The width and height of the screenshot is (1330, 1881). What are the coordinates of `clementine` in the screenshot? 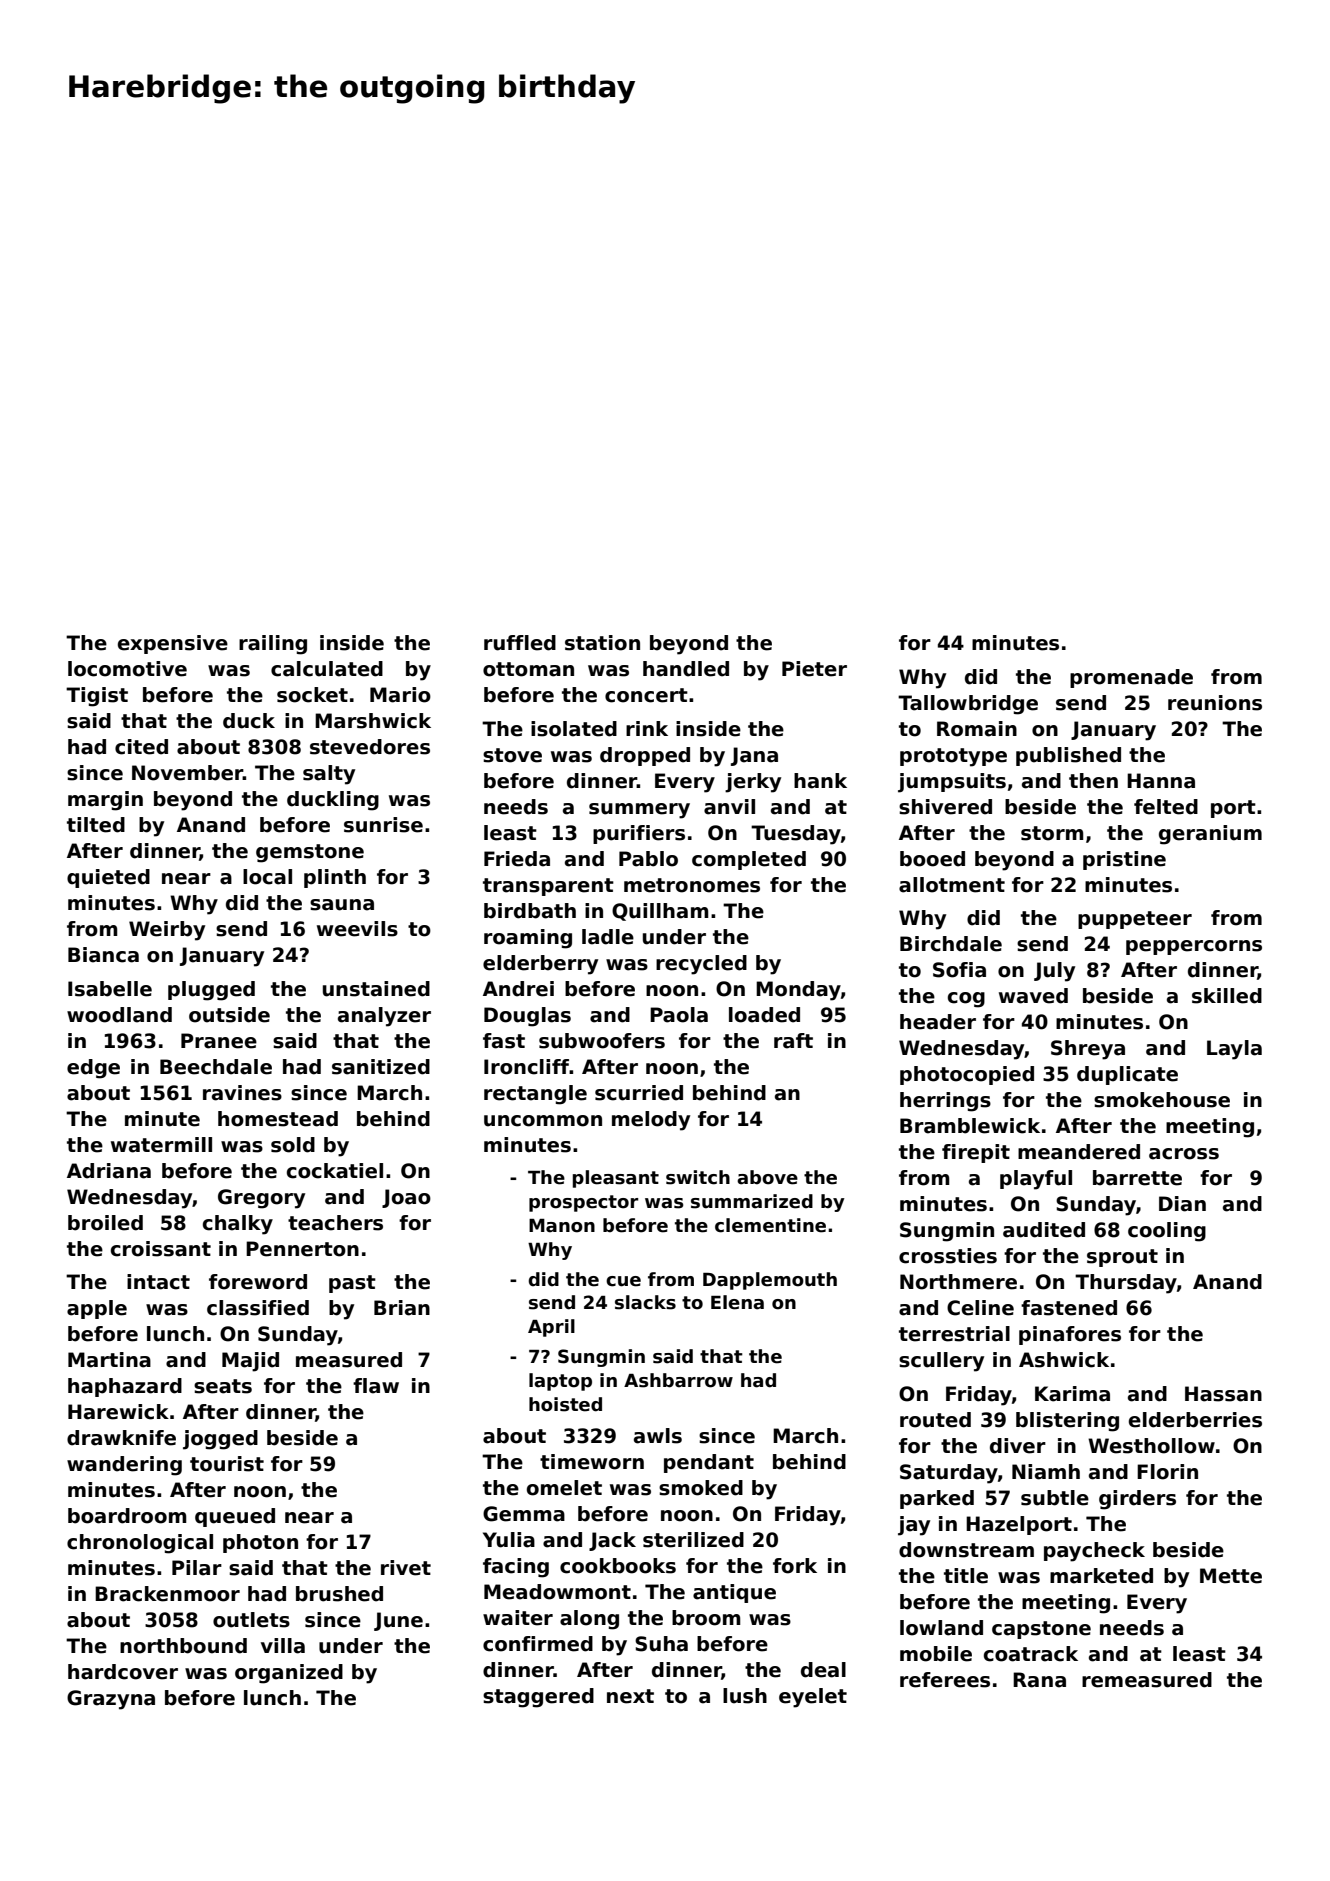 It's located at (770, 1225).
